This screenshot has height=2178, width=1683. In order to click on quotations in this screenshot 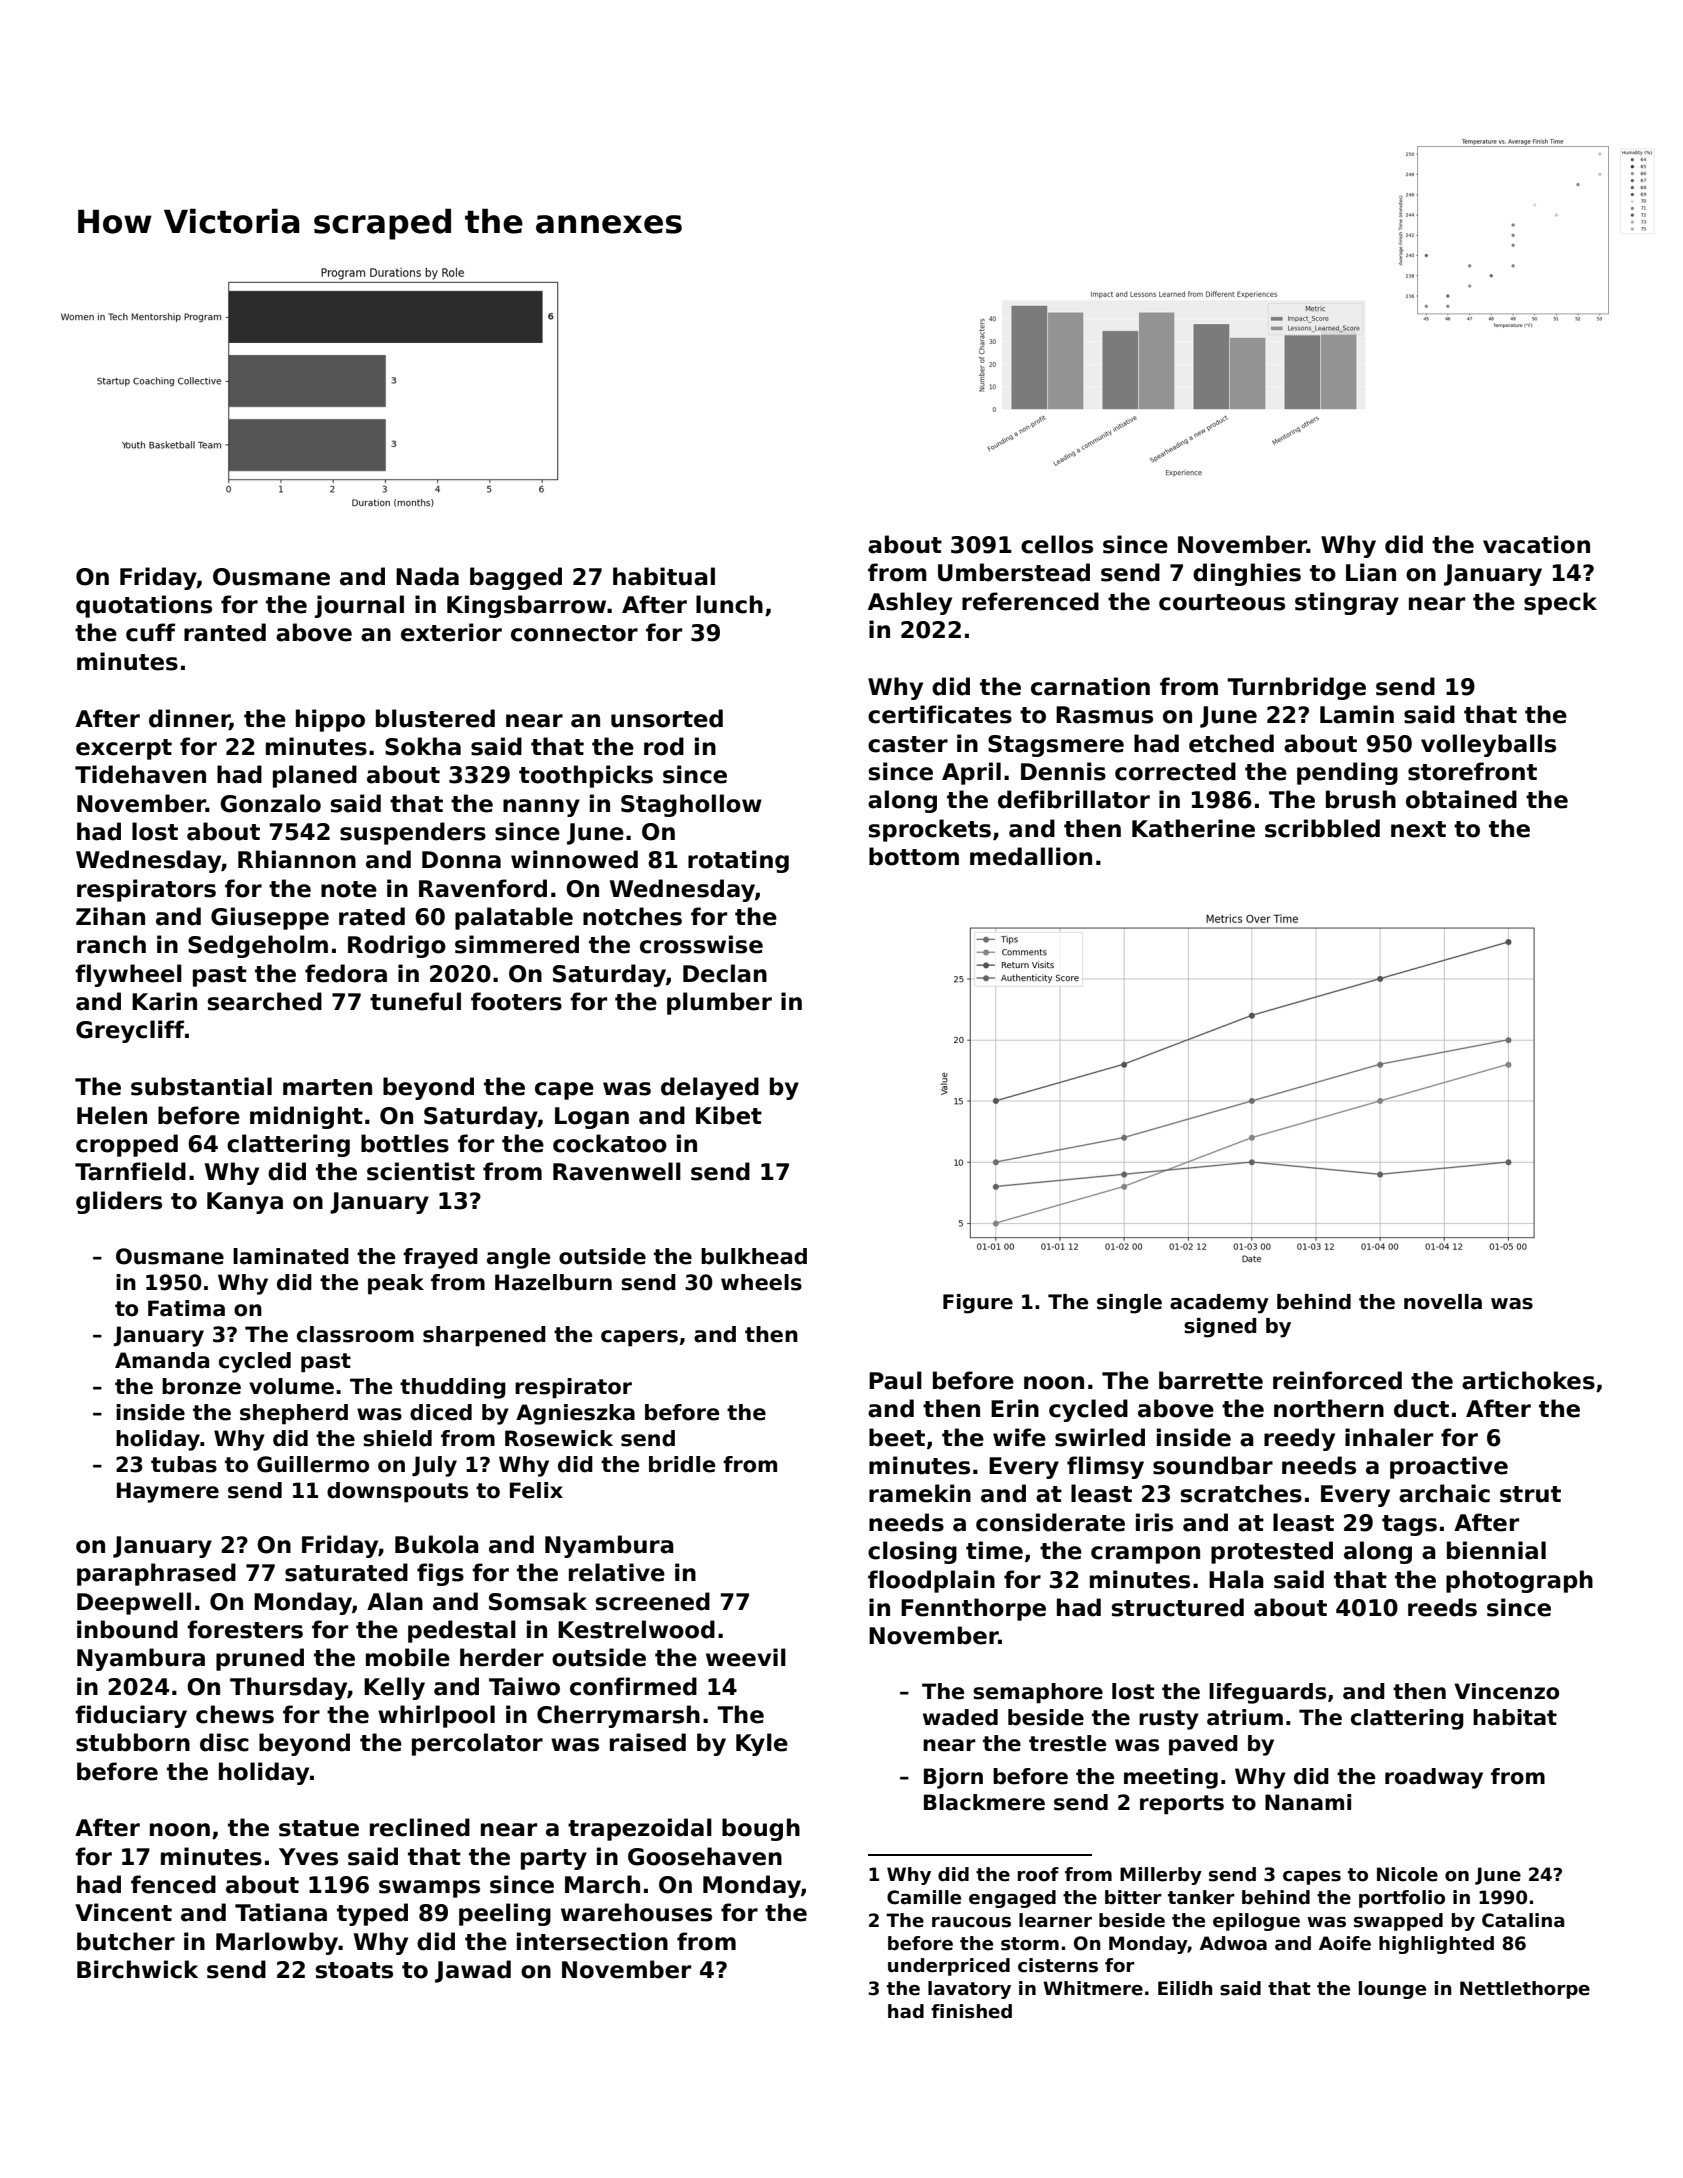, I will do `click(144, 606)`.
